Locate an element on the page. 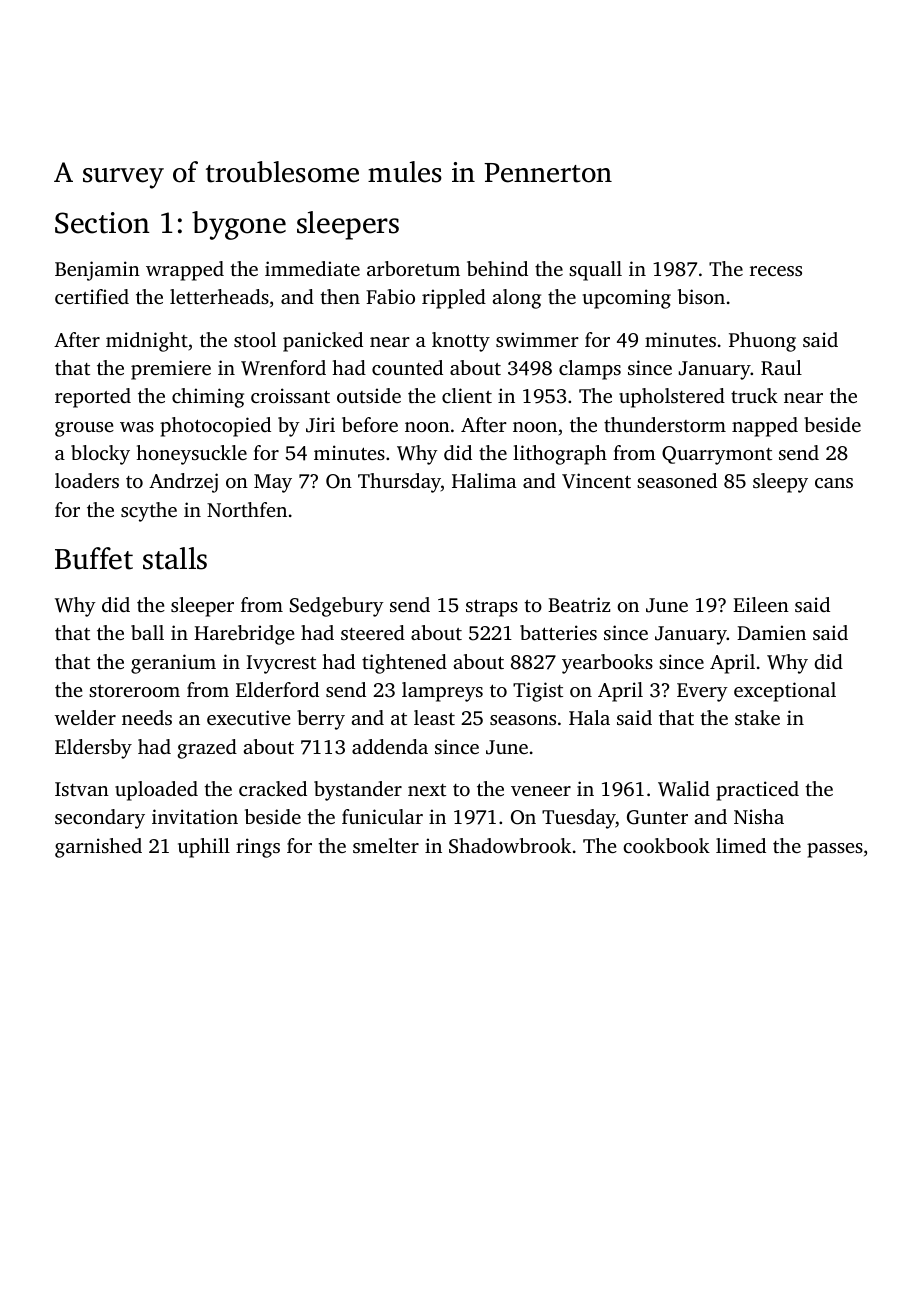 The image size is (924, 1311). bygone is located at coordinates (239, 225).
